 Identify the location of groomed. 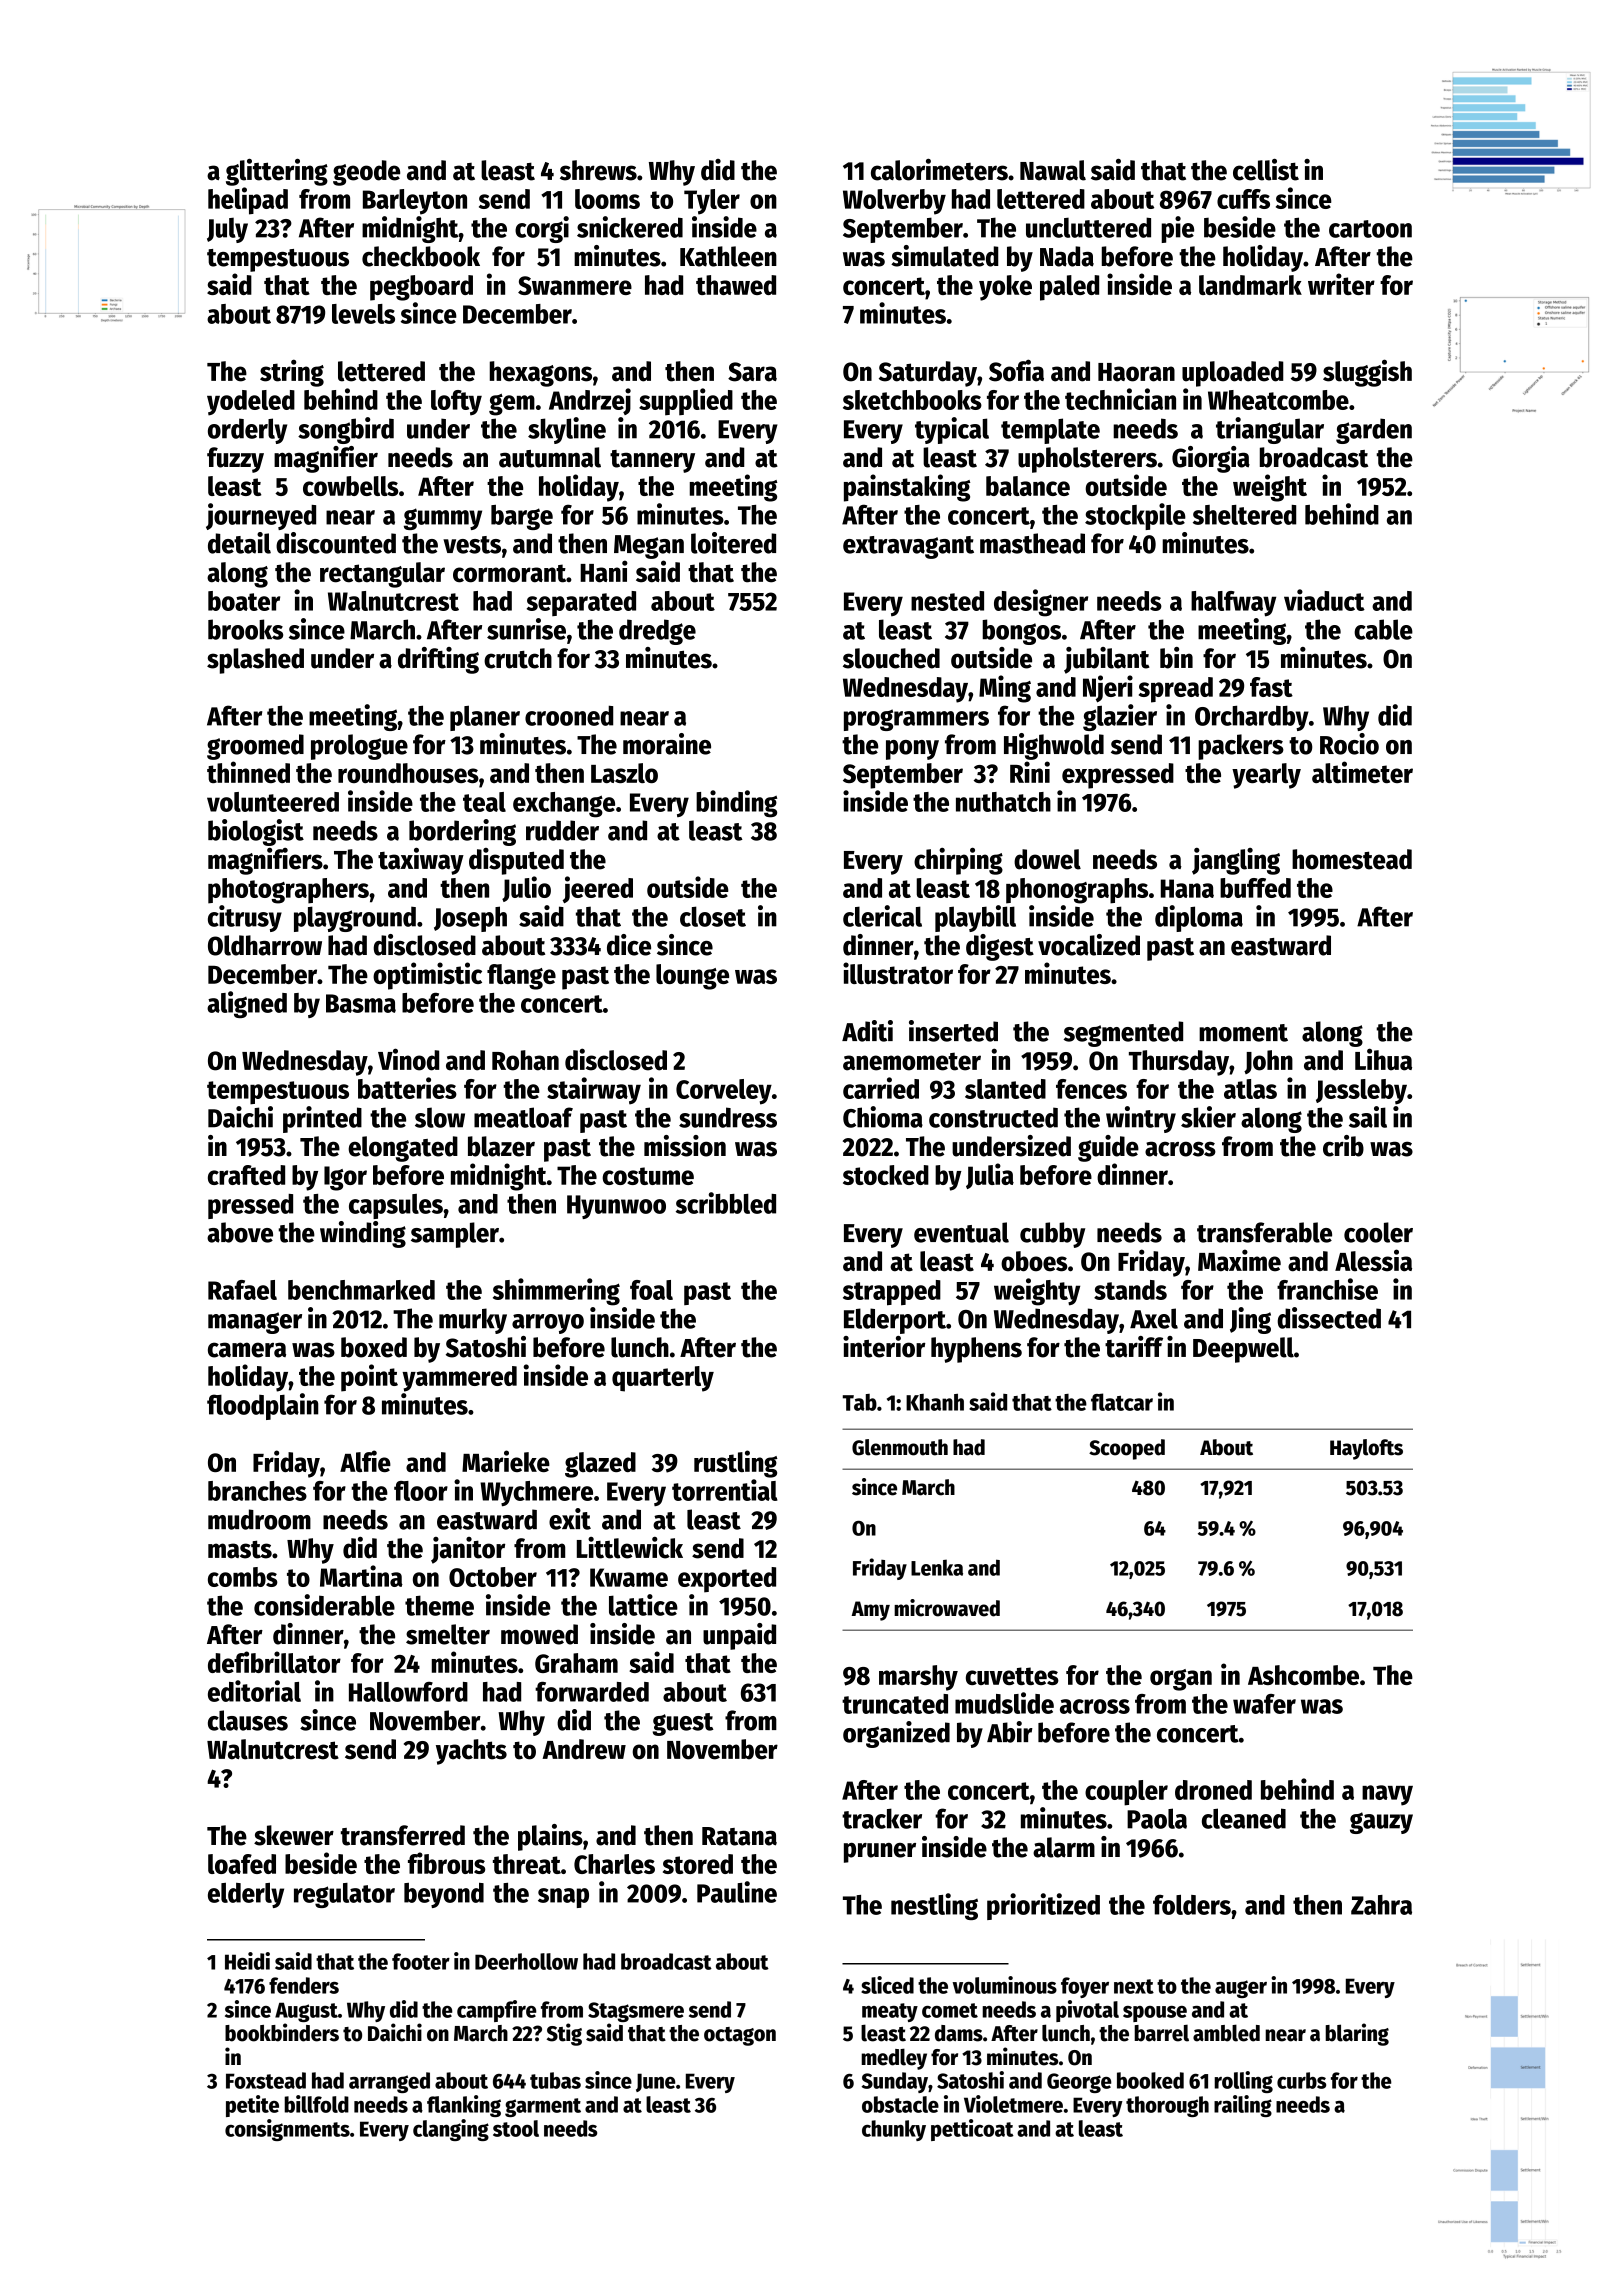
(255, 747).
